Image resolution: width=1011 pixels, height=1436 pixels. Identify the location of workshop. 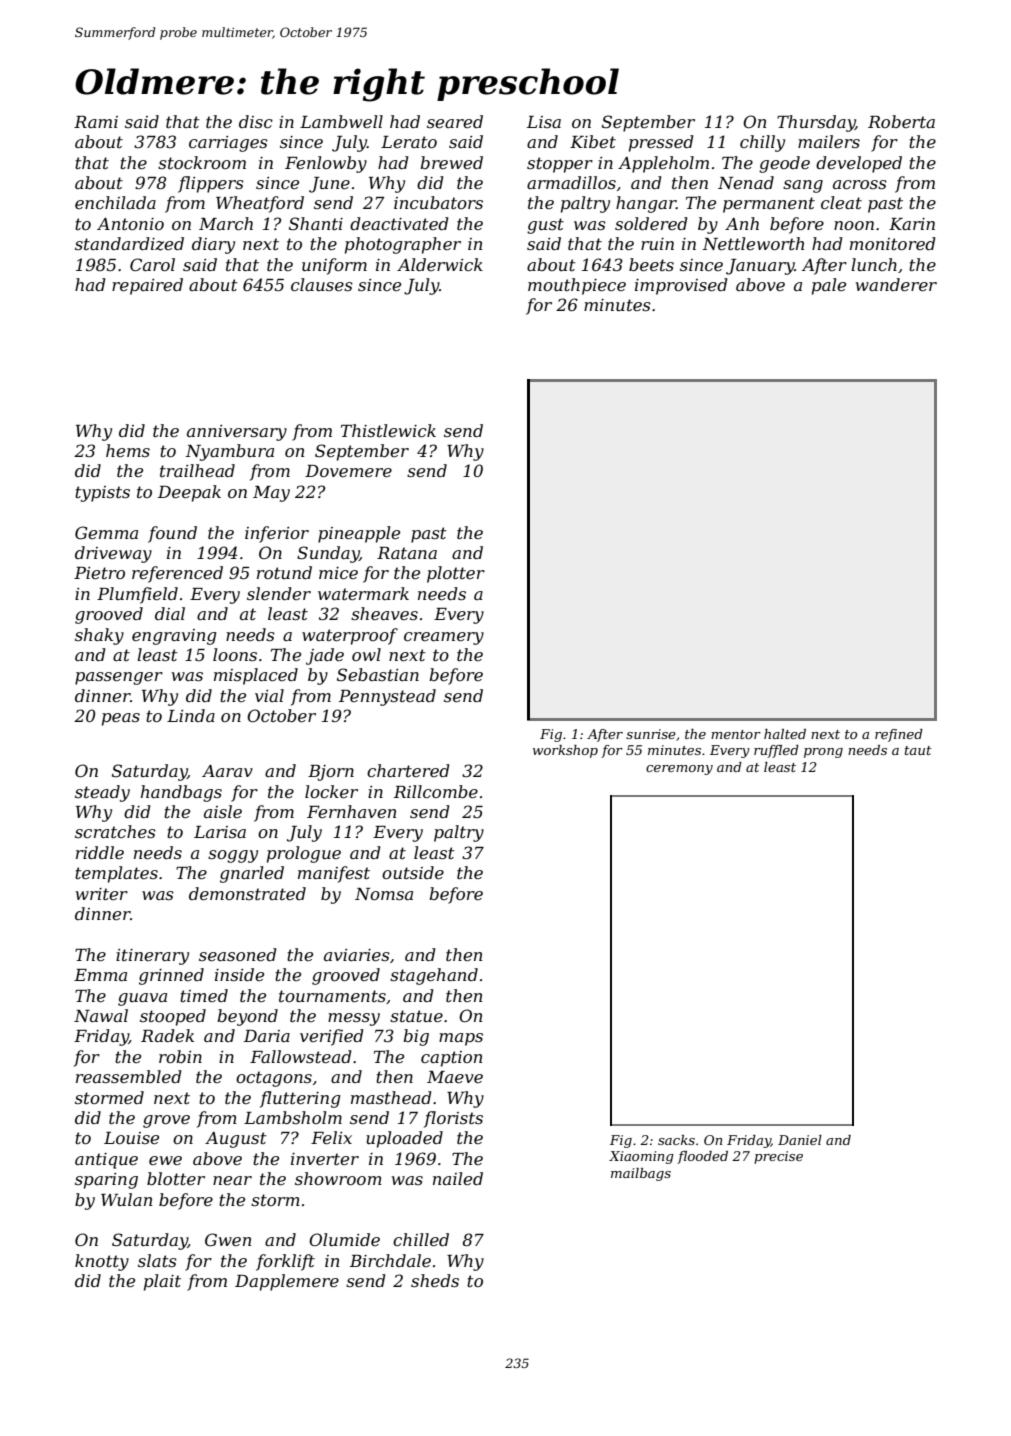
(565, 751).
